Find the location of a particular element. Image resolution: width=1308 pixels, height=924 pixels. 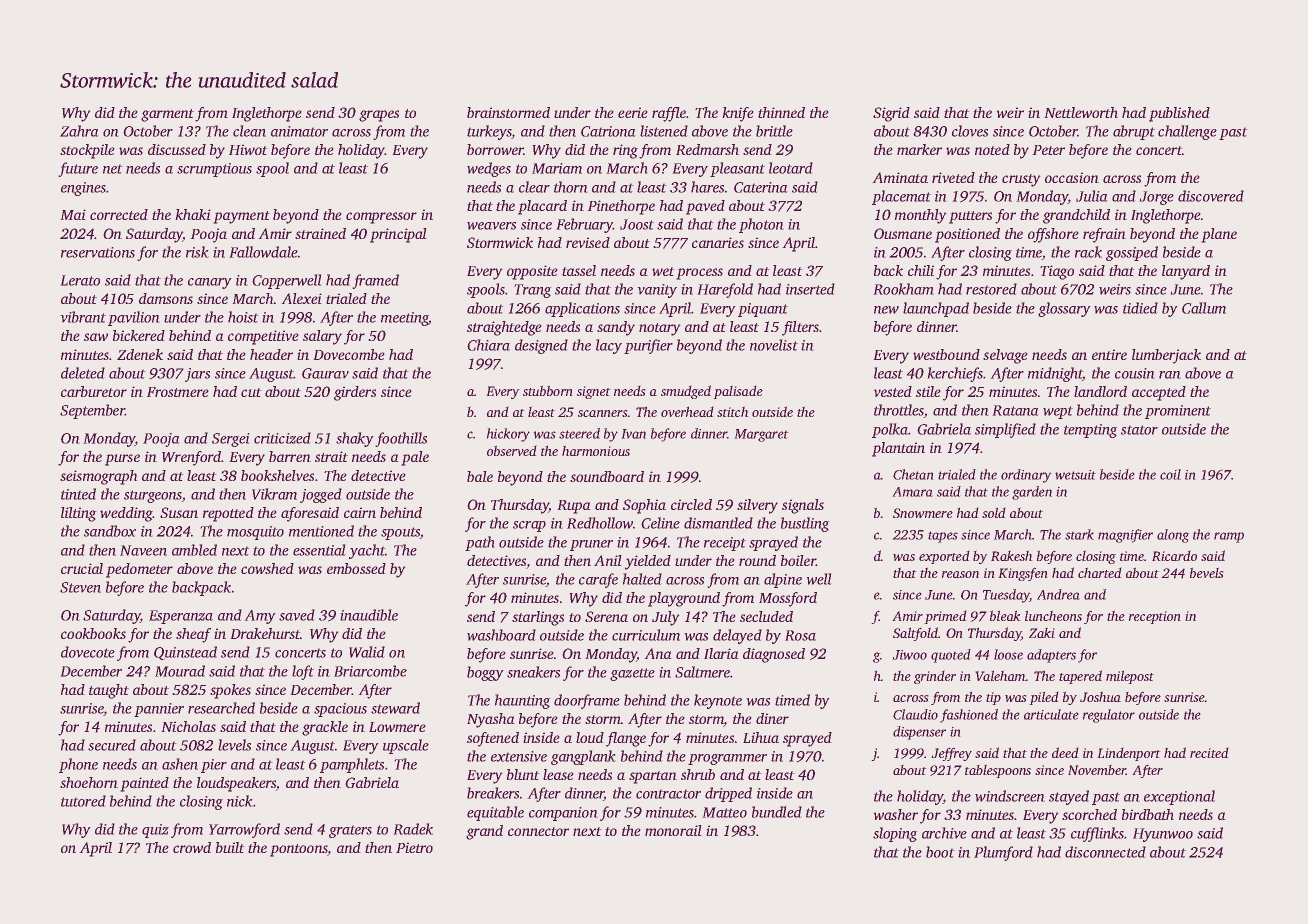

plane is located at coordinates (1219, 235).
